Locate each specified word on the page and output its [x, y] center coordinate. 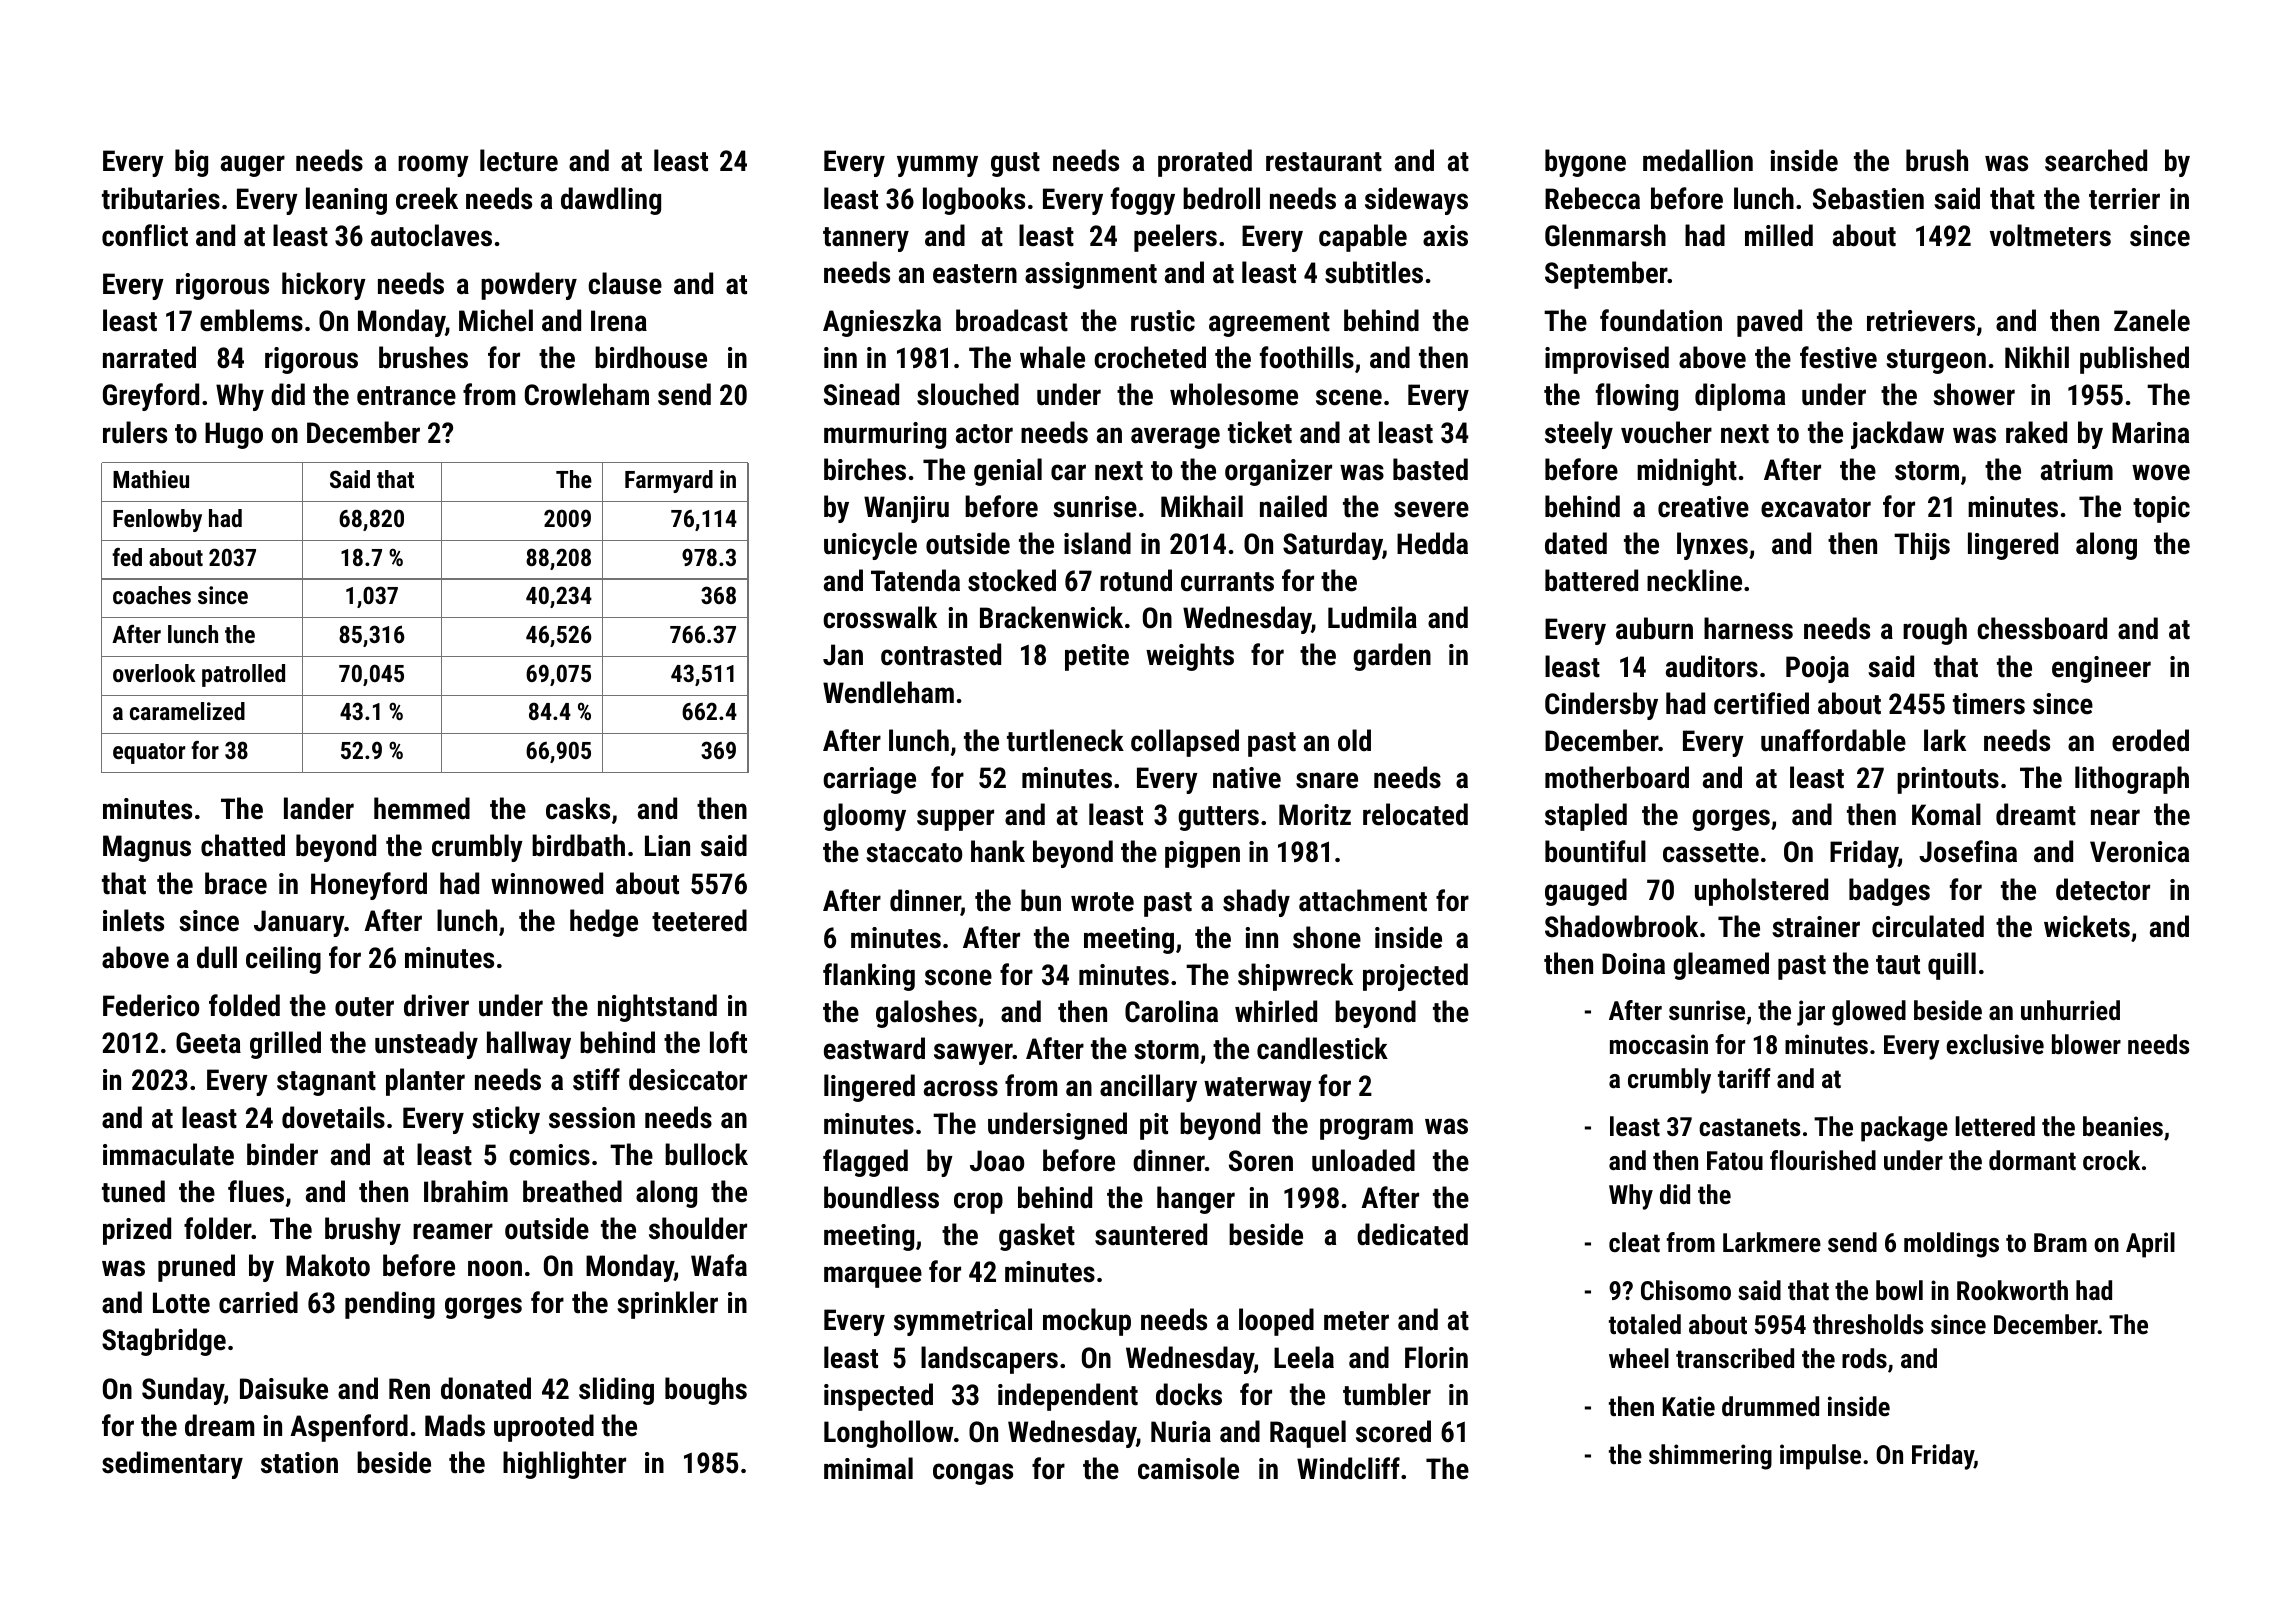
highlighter [564, 1465]
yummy [937, 166]
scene [1349, 397]
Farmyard [669, 481]
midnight [1687, 472]
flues [256, 1191]
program [1366, 1129]
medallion [1698, 160]
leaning [346, 201]
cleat [1634, 1242]
